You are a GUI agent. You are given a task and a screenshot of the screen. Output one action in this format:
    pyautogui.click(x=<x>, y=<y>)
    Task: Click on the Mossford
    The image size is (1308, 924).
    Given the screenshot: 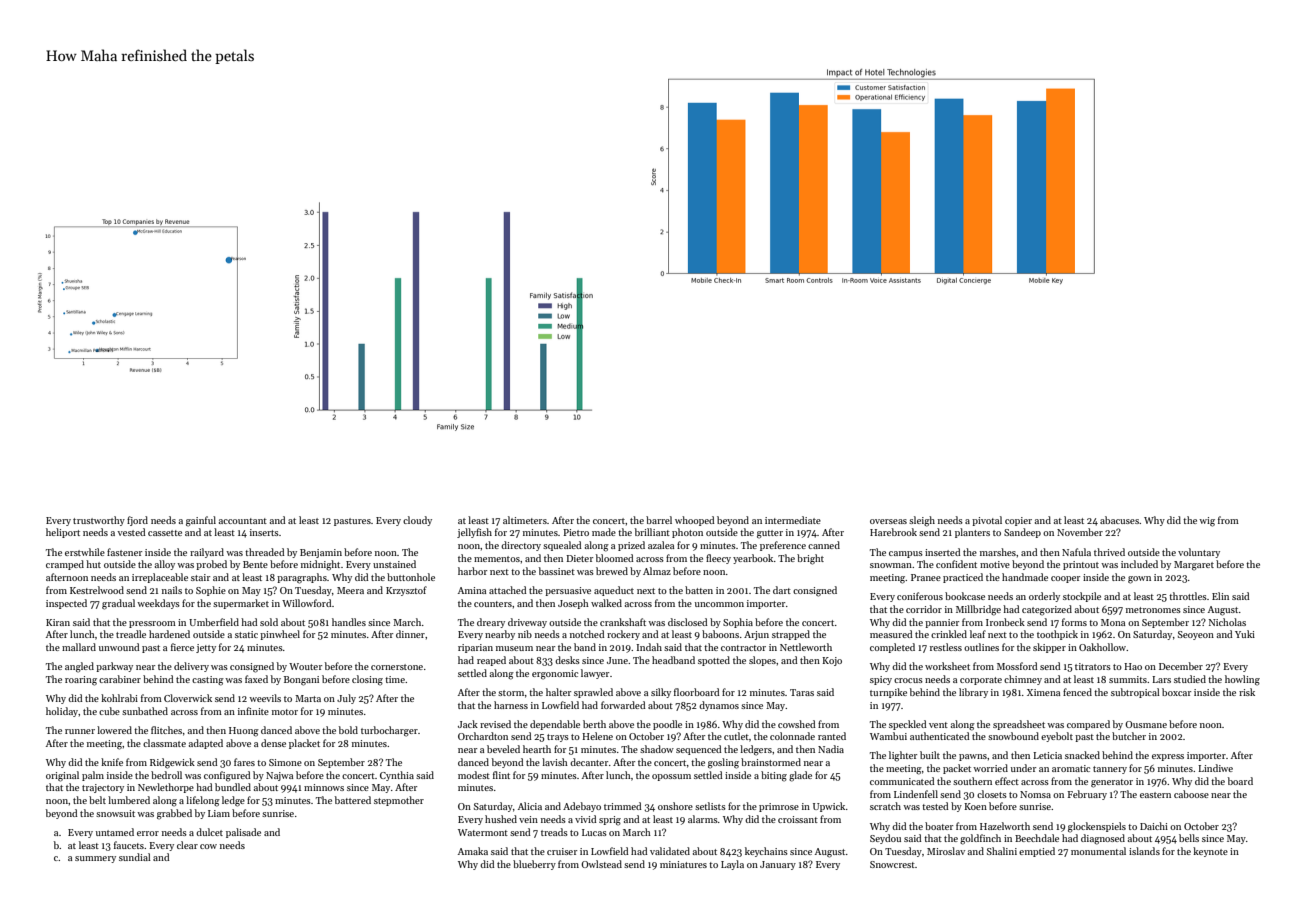 What is the action you would take?
    pyautogui.click(x=1017, y=666)
